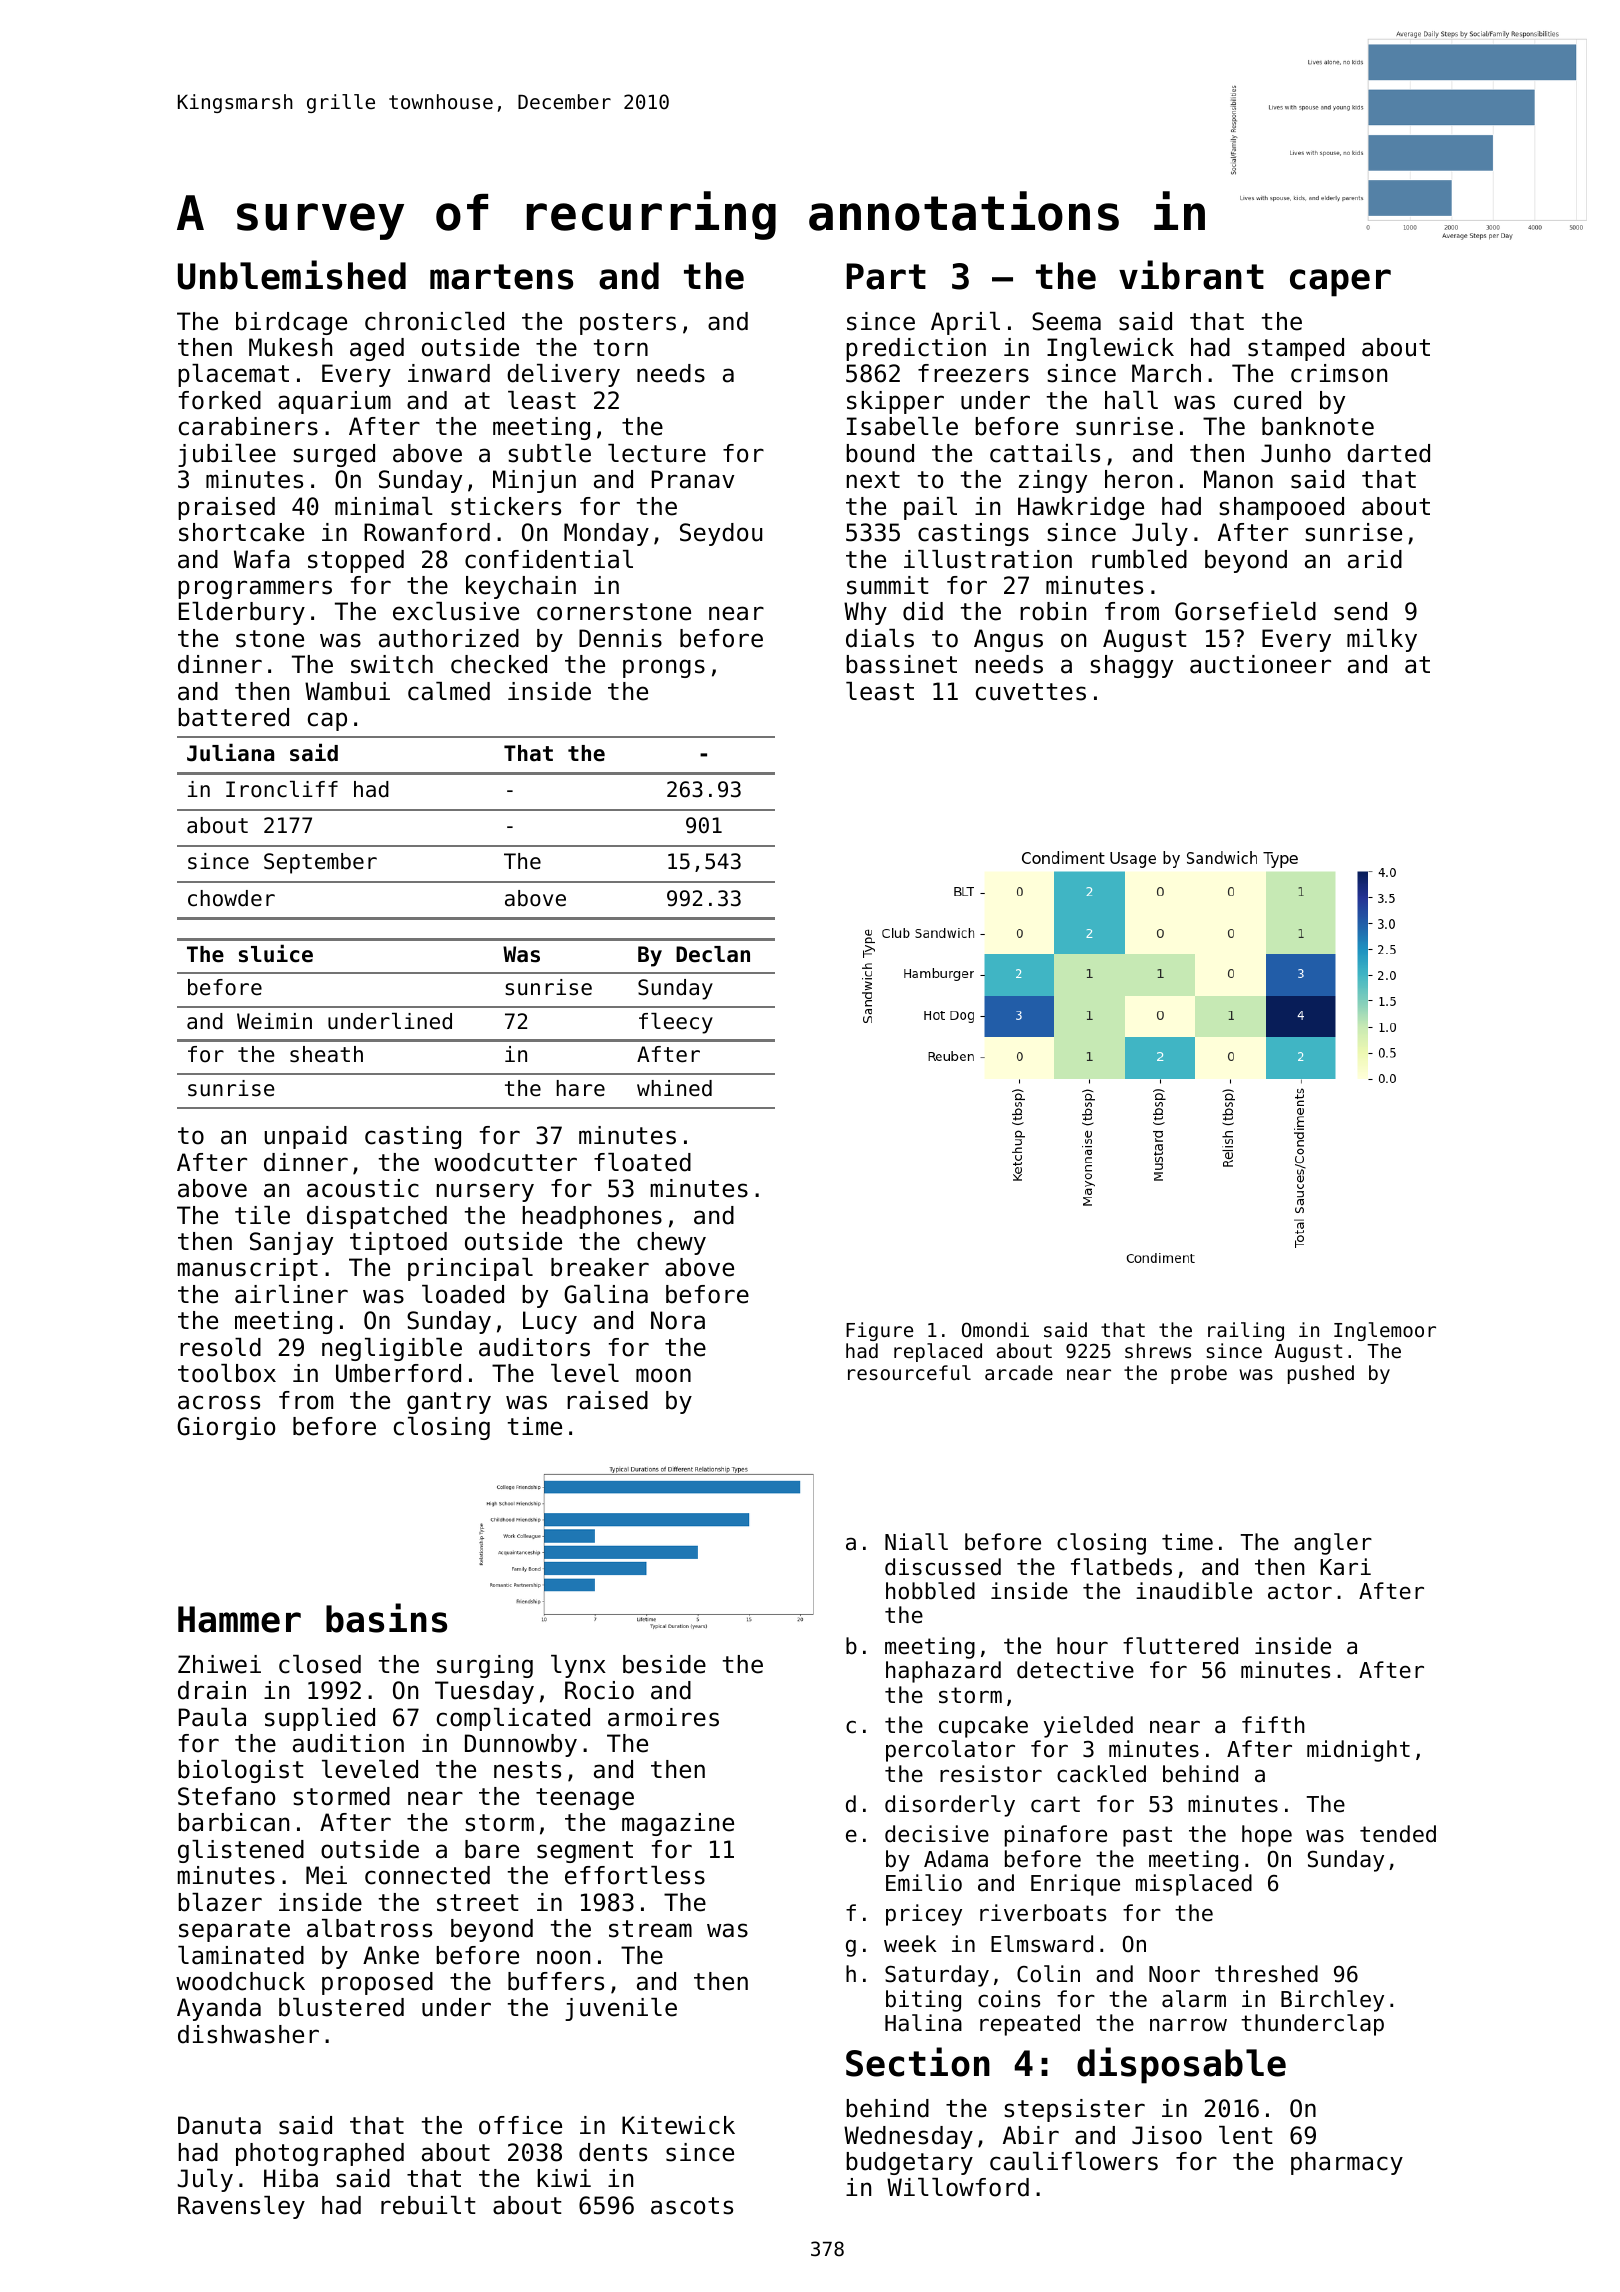  Describe the element at coordinates (943, 1672) in the screenshot. I see `haphazard` at that location.
